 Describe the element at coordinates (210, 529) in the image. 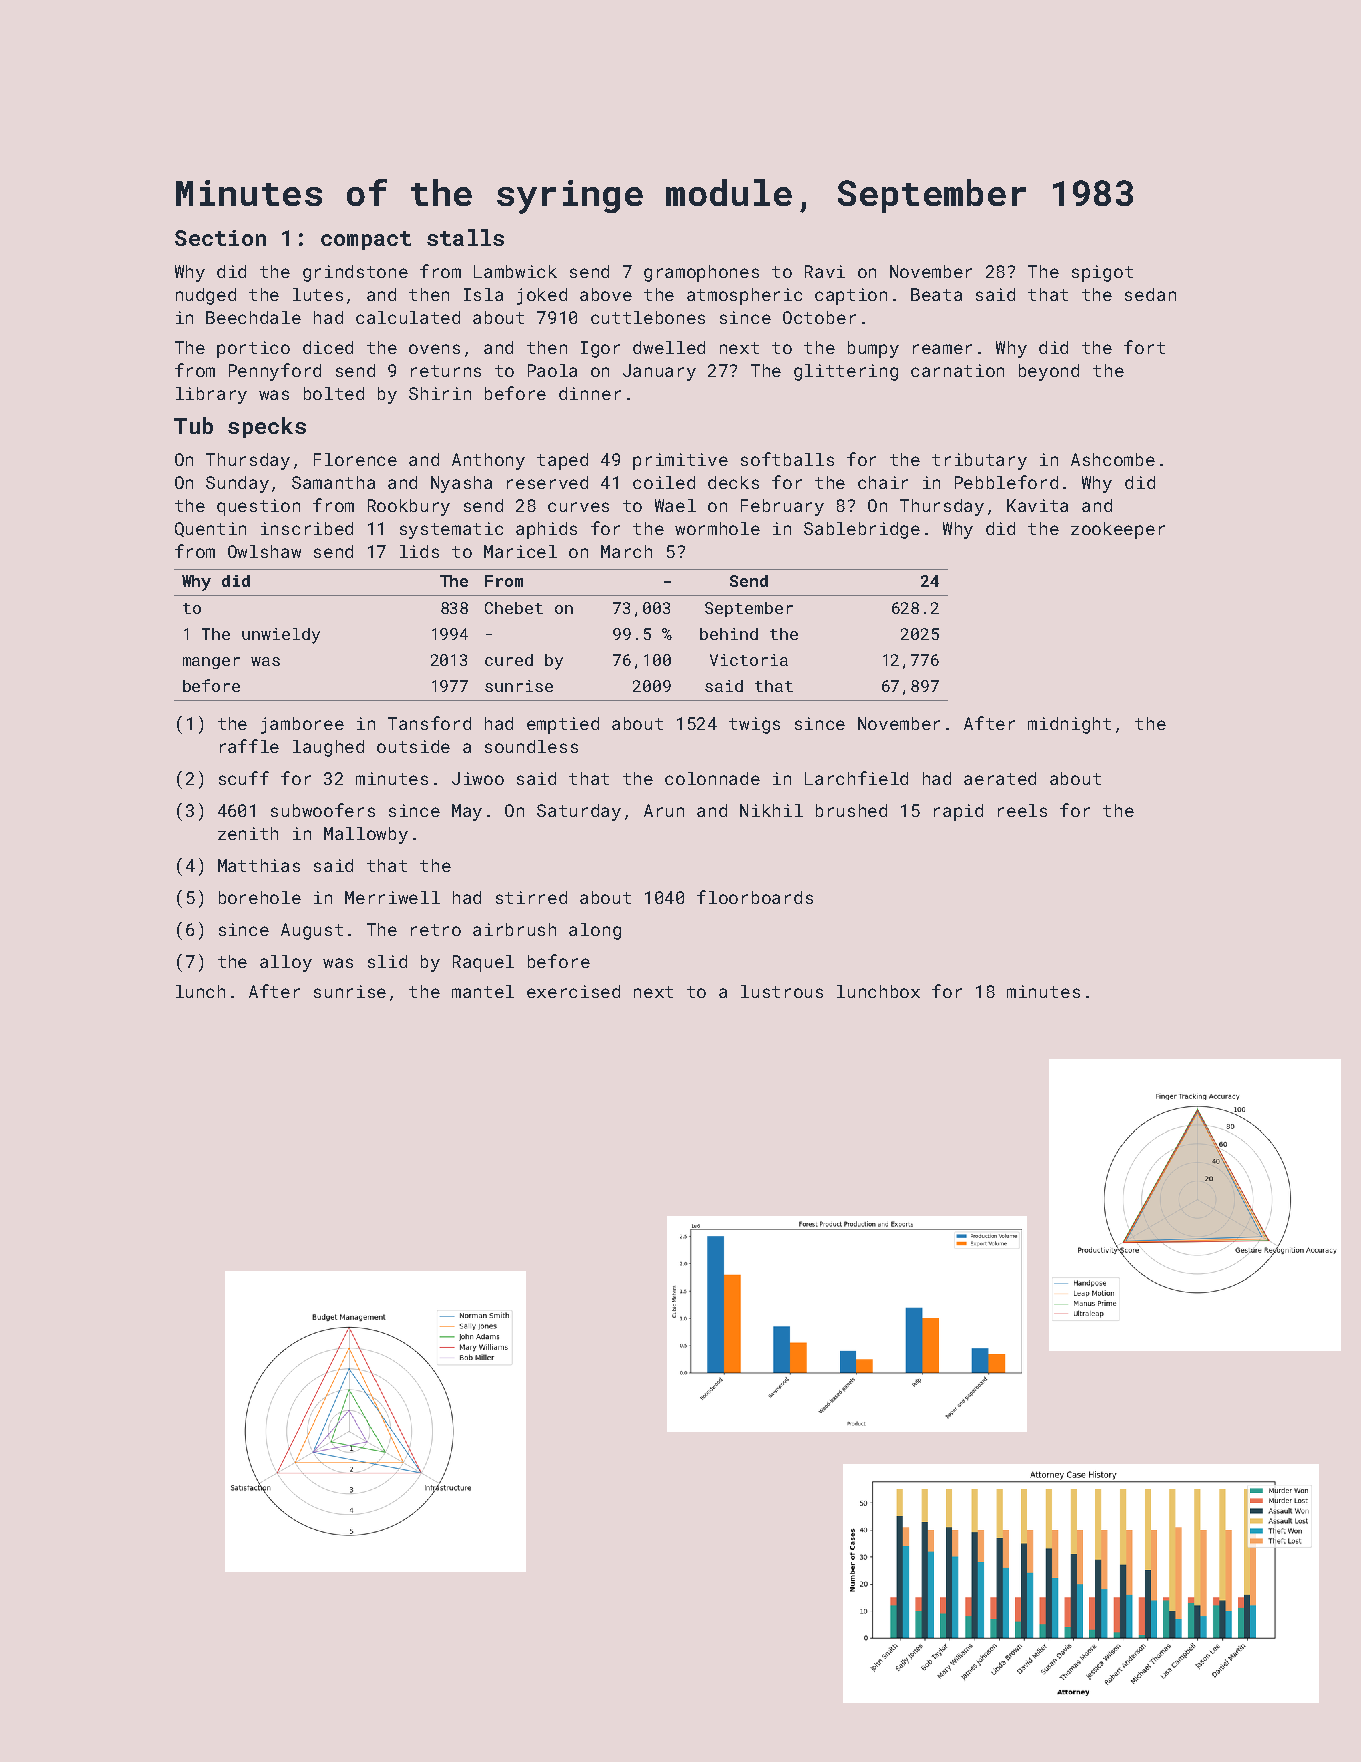

I see `Quentin` at that location.
